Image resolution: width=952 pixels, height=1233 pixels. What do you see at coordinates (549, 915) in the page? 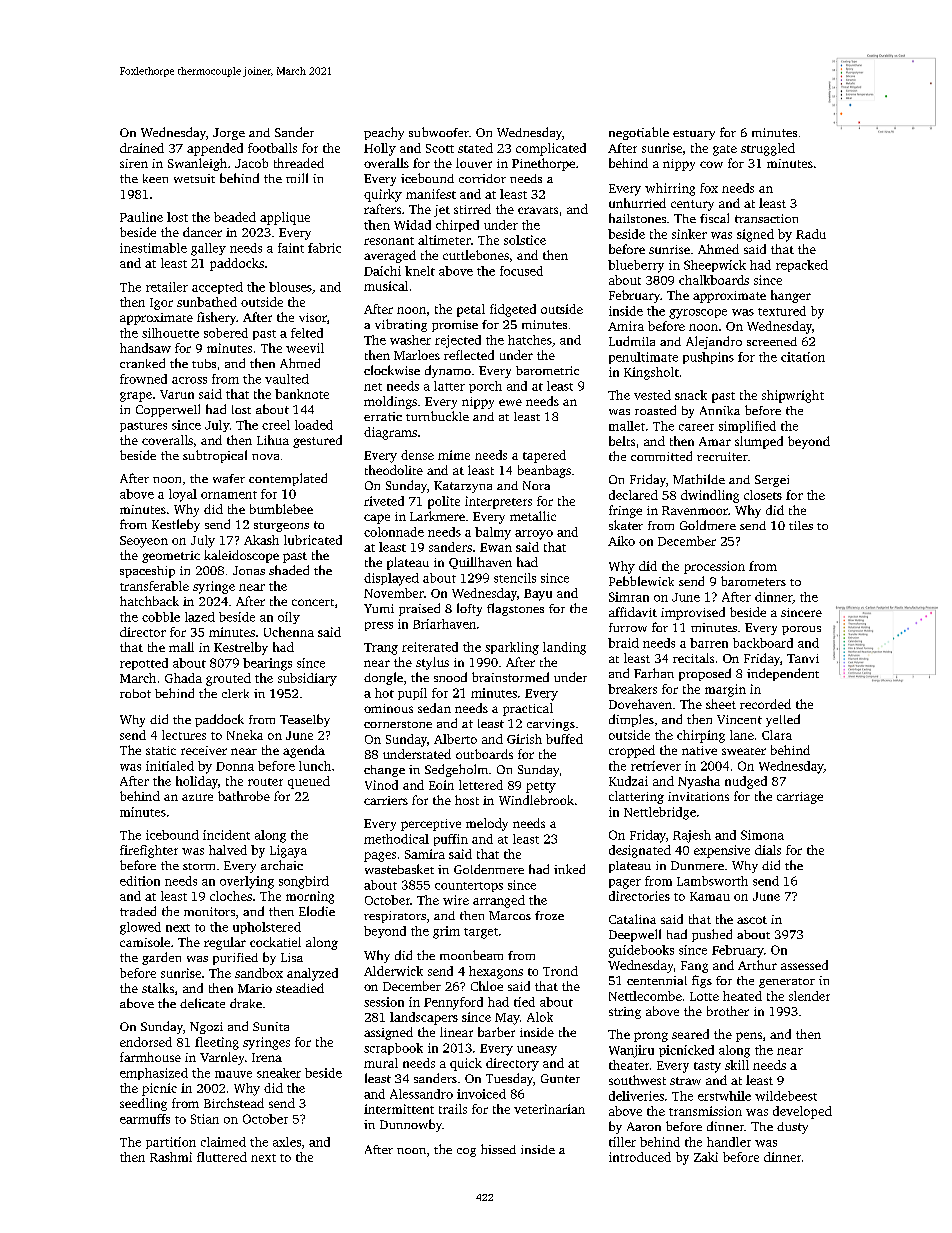
I see `froze` at bounding box center [549, 915].
